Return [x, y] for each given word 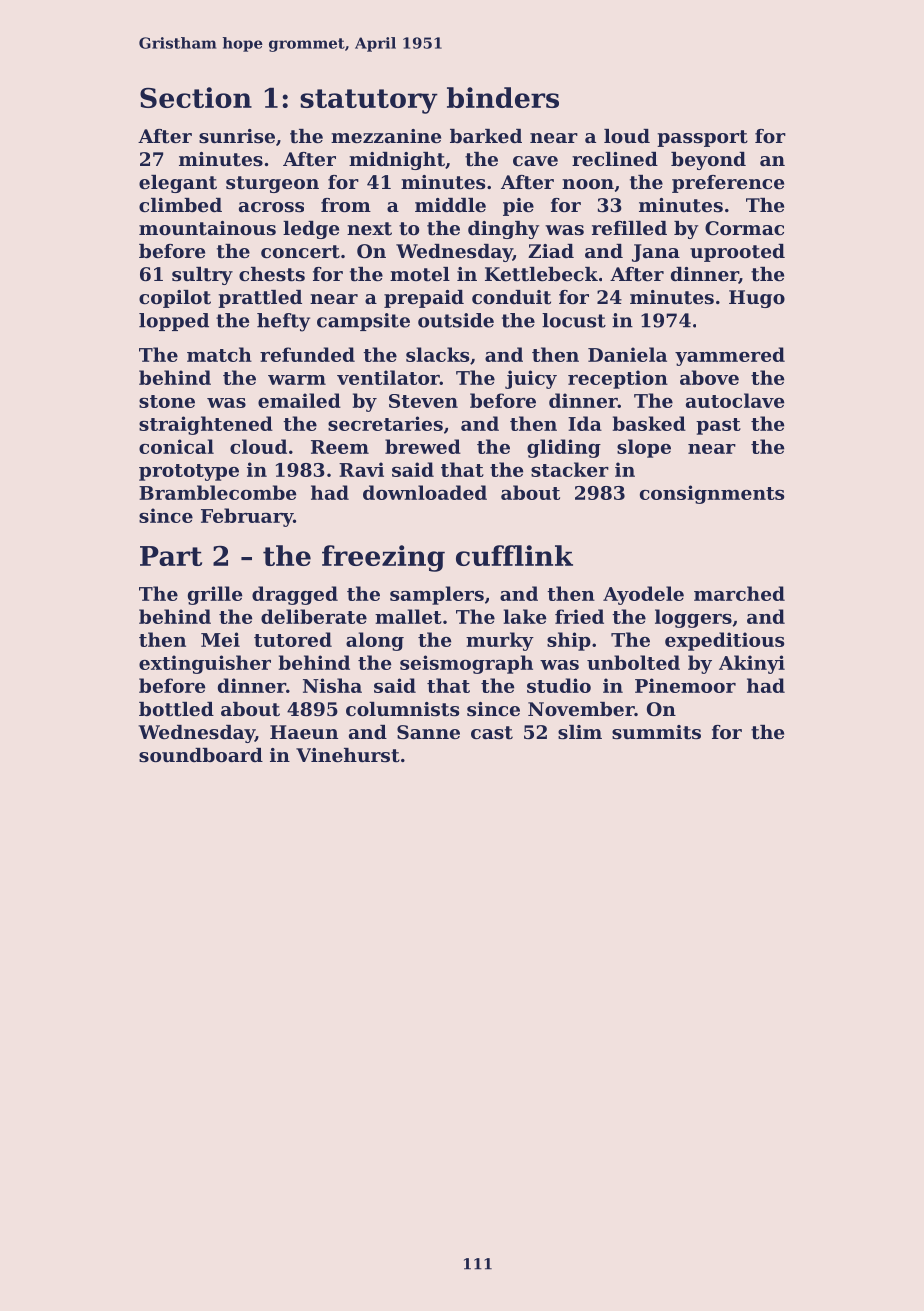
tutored [293, 639]
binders [503, 97]
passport [702, 138]
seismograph [466, 664]
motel [420, 274]
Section [196, 97]
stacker [570, 469]
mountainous [207, 228]
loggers [693, 618]
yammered [730, 356]
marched [739, 593]
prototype [189, 472]
